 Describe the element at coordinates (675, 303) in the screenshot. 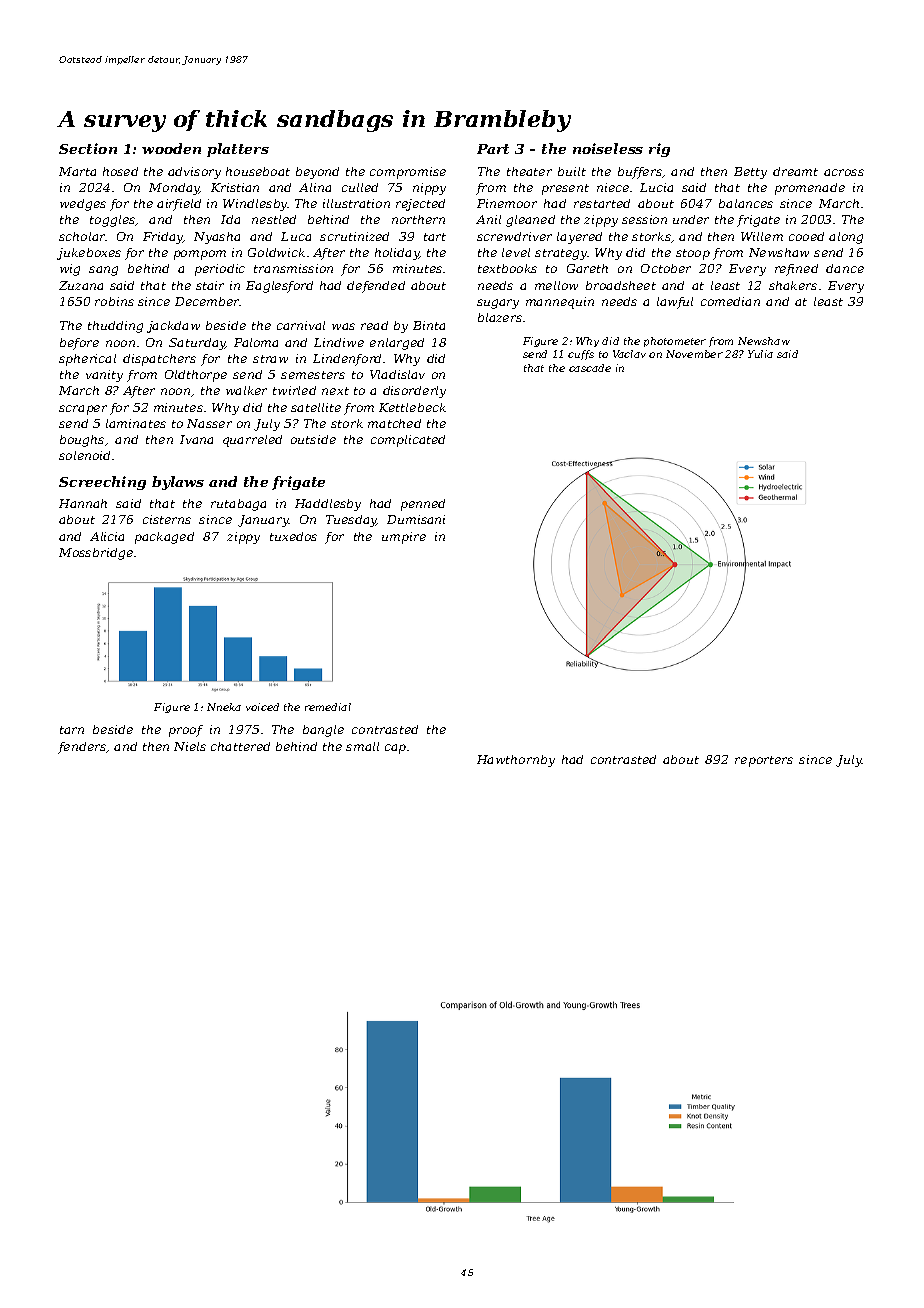

I see `lawful` at that location.
